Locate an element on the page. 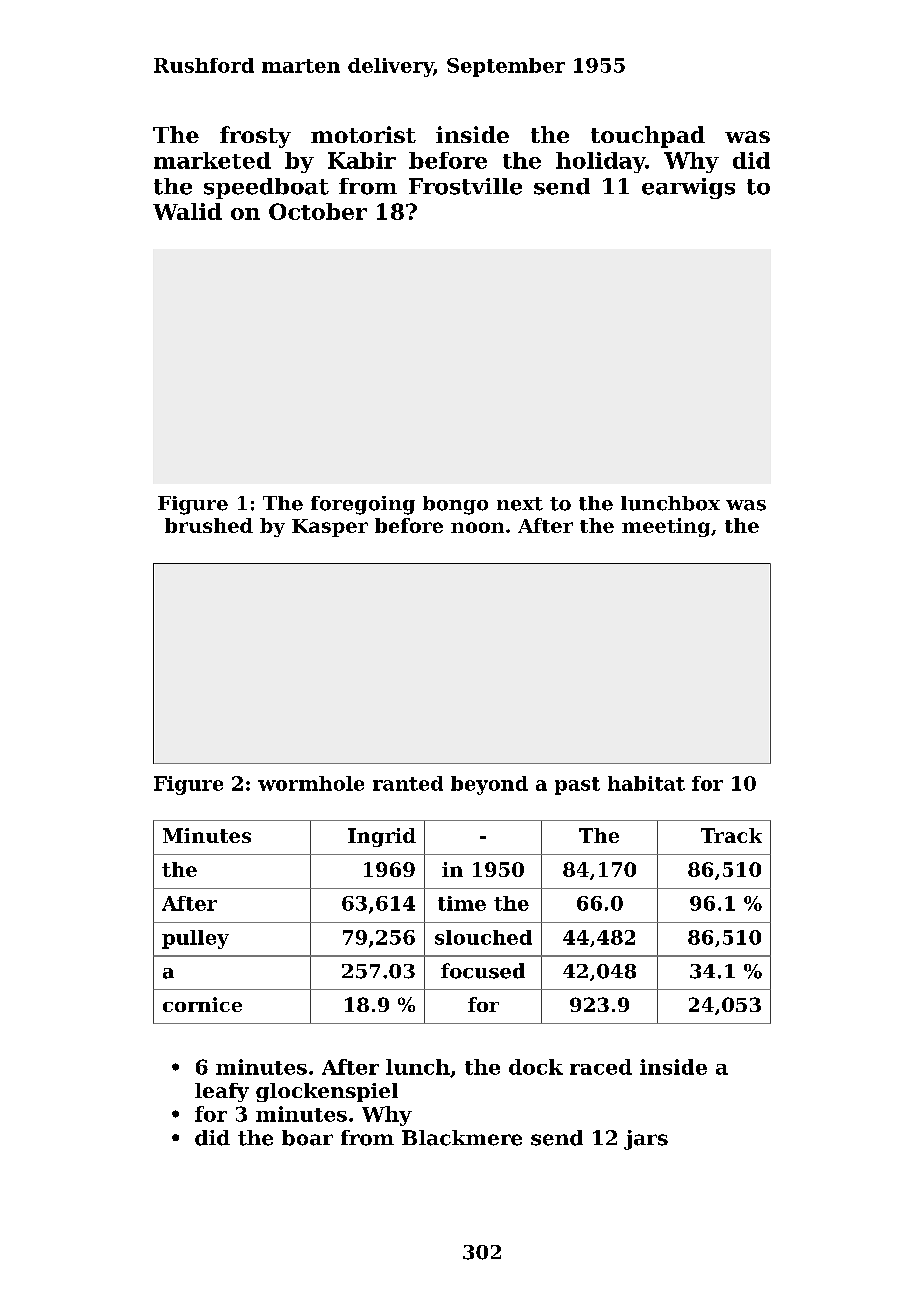 The width and height of the document is (924, 1311). habitat is located at coordinates (646, 783).
